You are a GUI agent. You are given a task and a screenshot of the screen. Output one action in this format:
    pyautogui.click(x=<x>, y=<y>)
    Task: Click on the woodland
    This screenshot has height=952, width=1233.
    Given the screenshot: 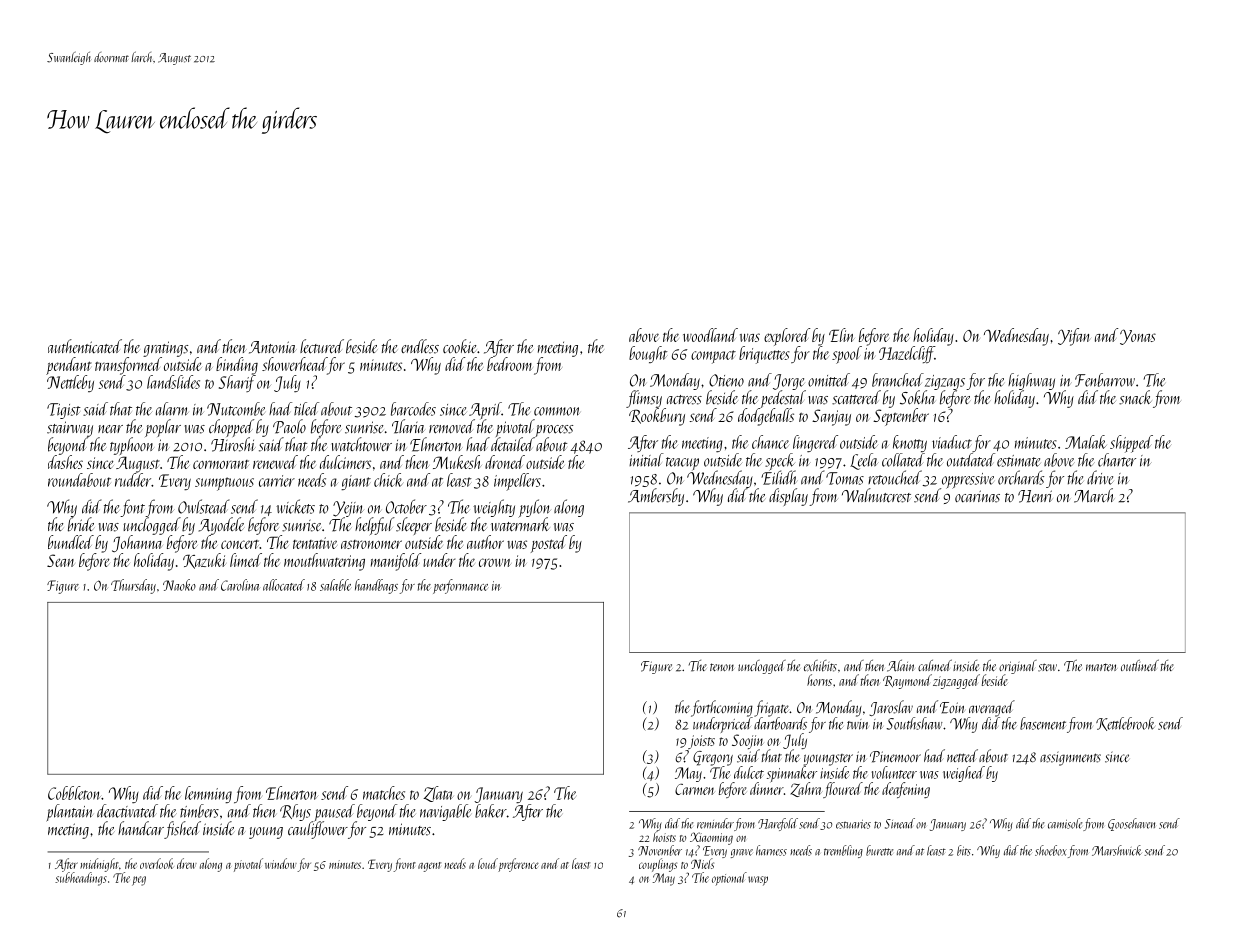 What is the action you would take?
    pyautogui.click(x=710, y=335)
